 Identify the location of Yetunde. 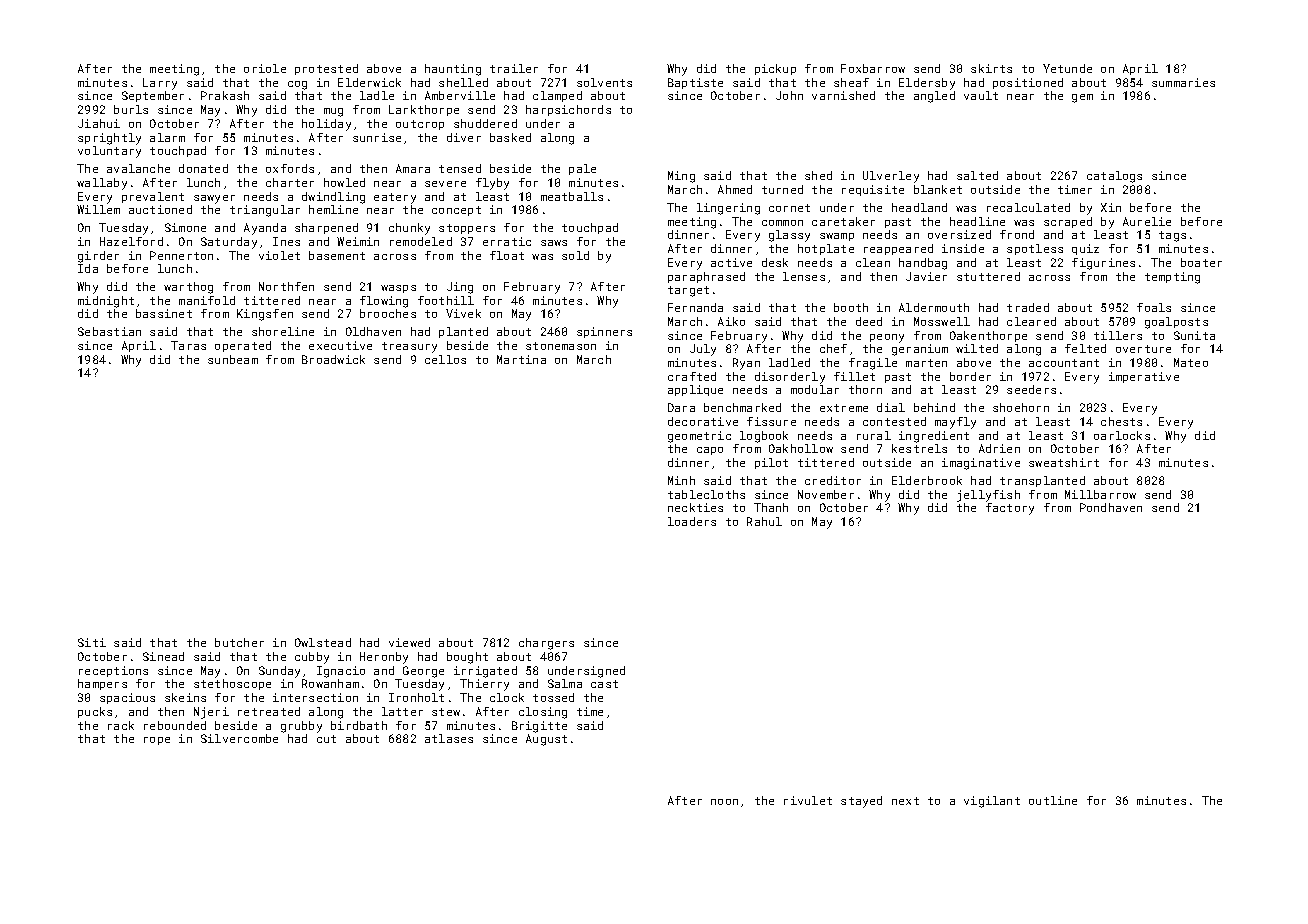
(1067, 68).
